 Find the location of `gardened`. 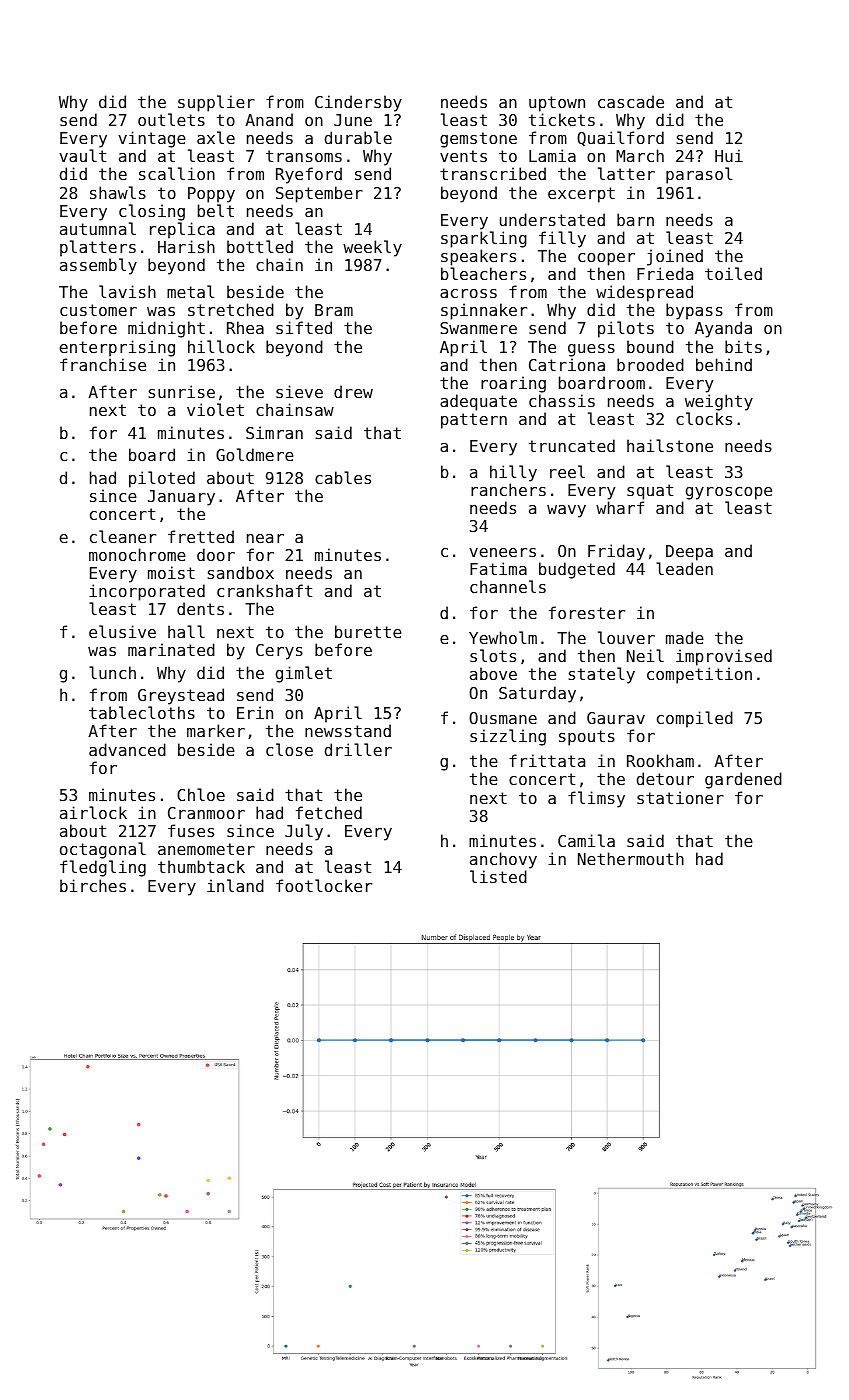

gardened is located at coordinates (743, 780).
